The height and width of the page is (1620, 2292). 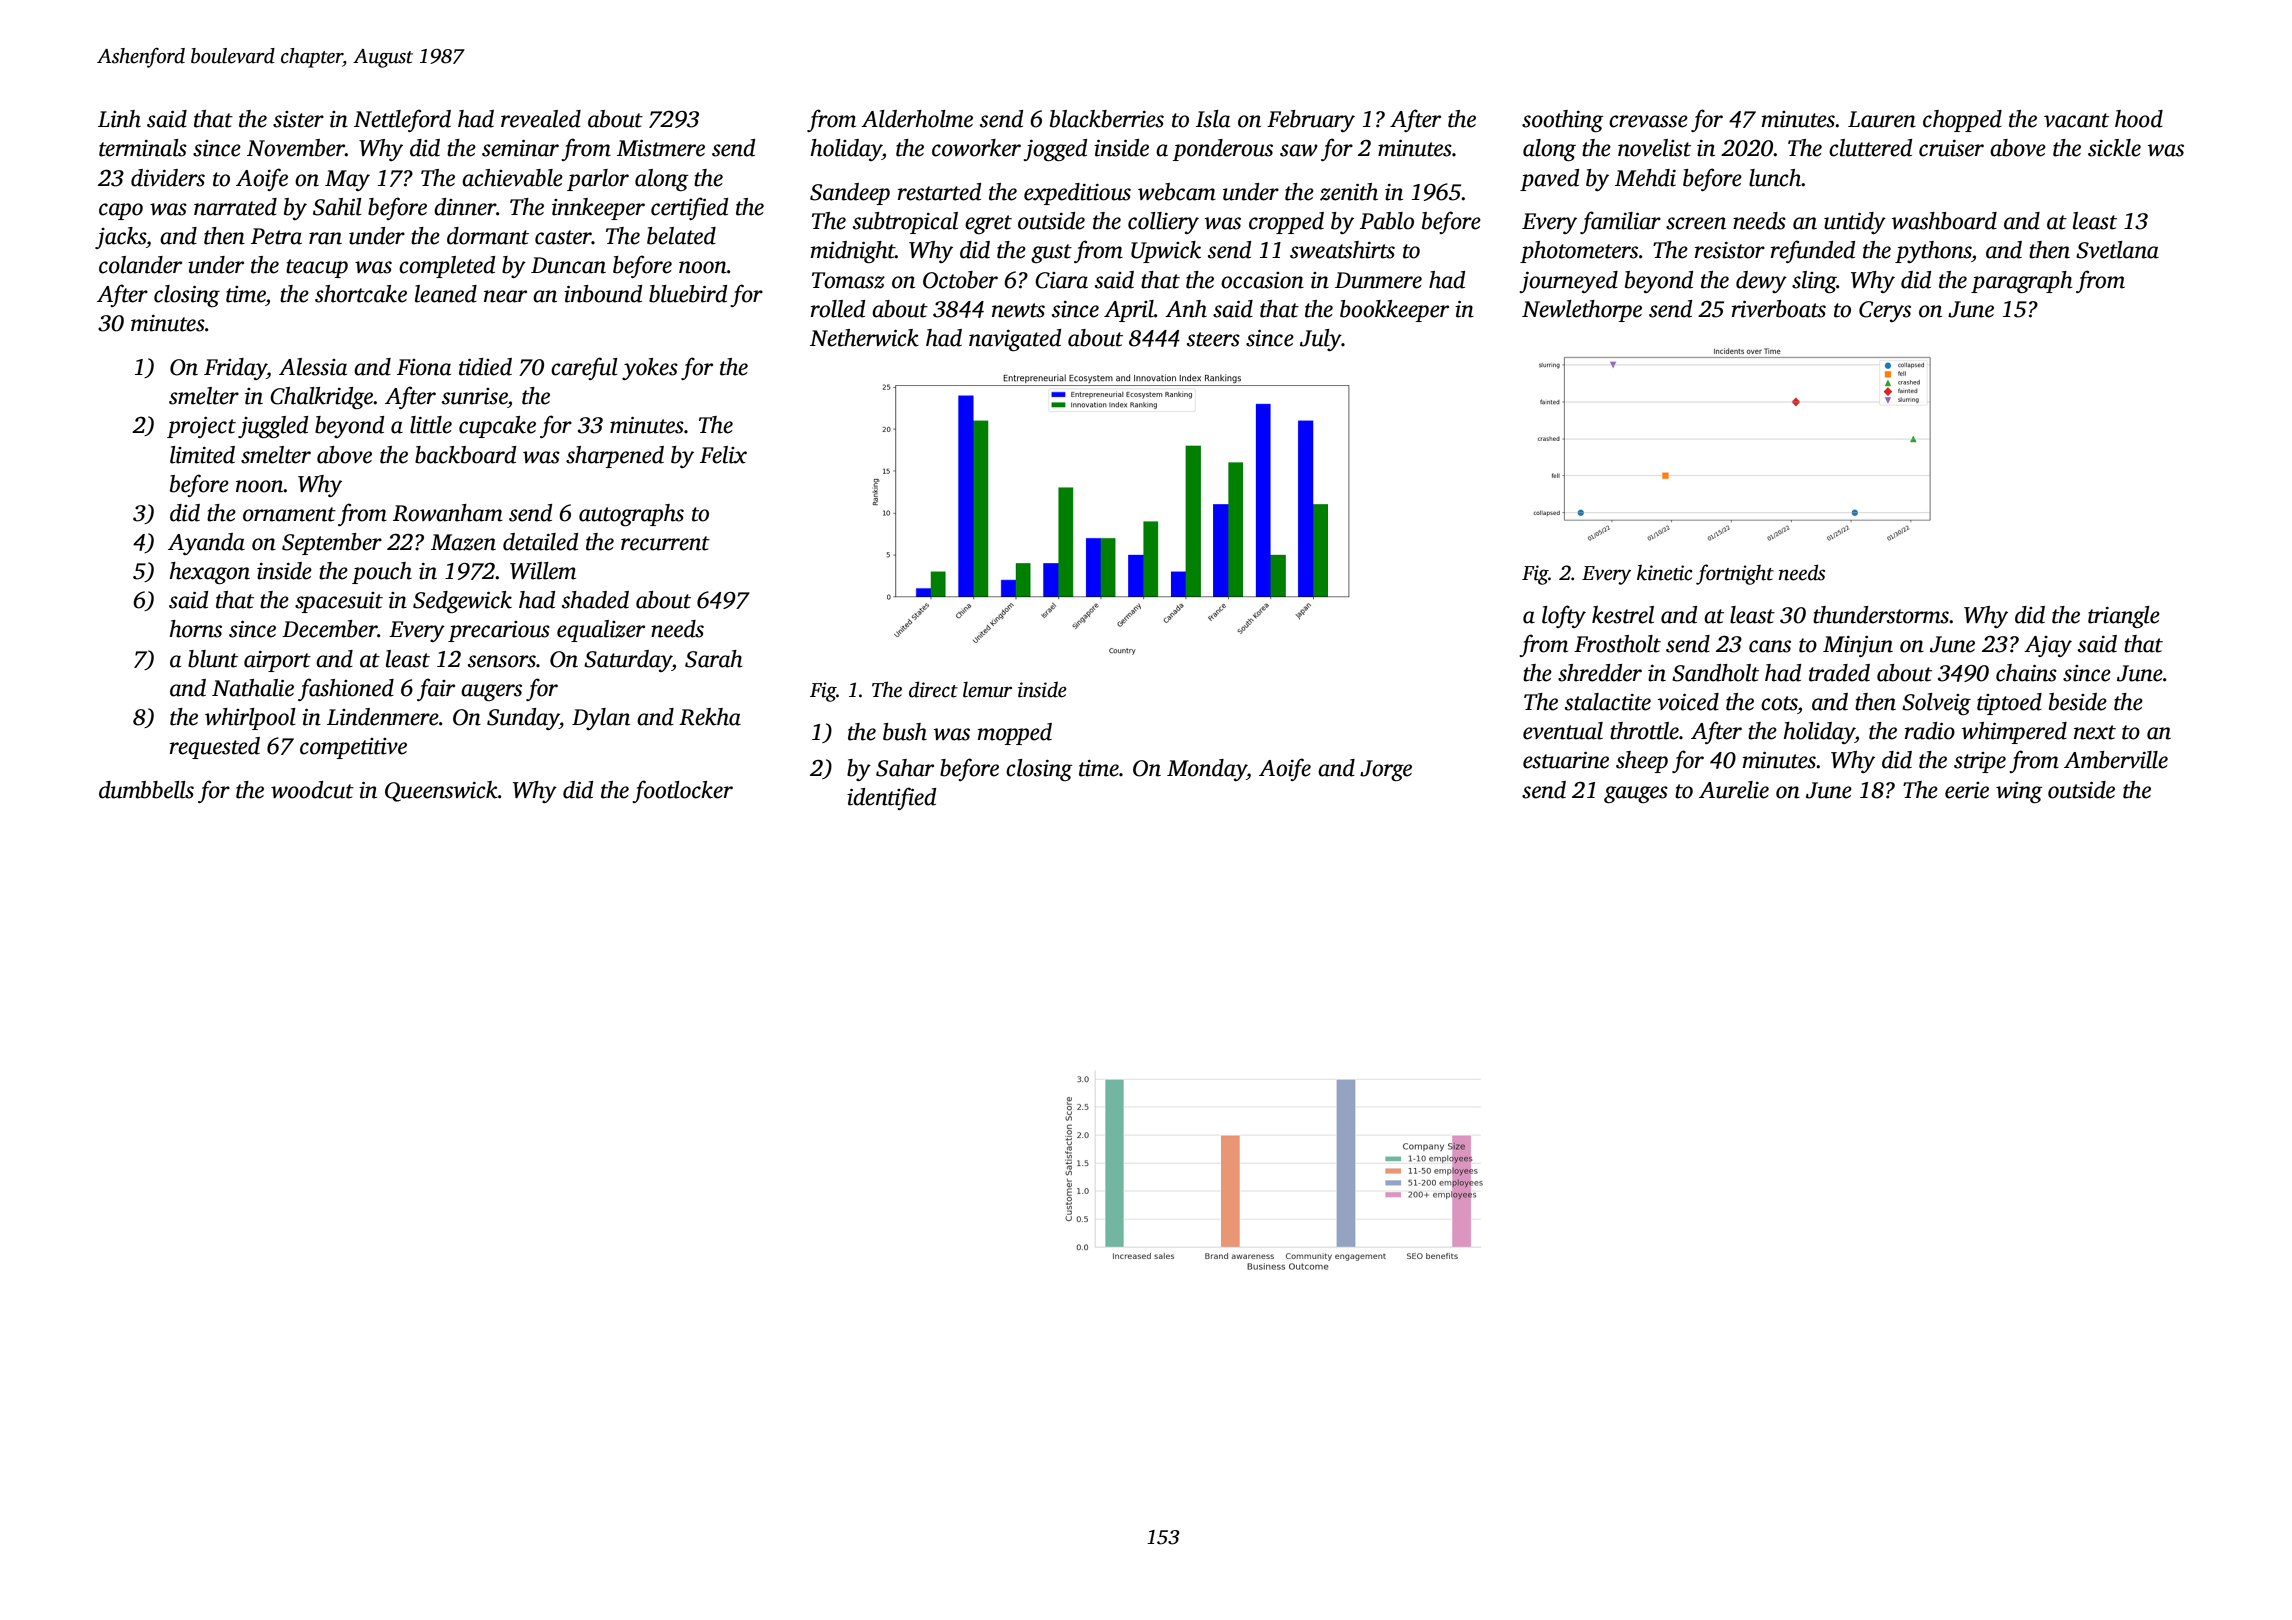 I want to click on dinner, so click(x=465, y=207).
